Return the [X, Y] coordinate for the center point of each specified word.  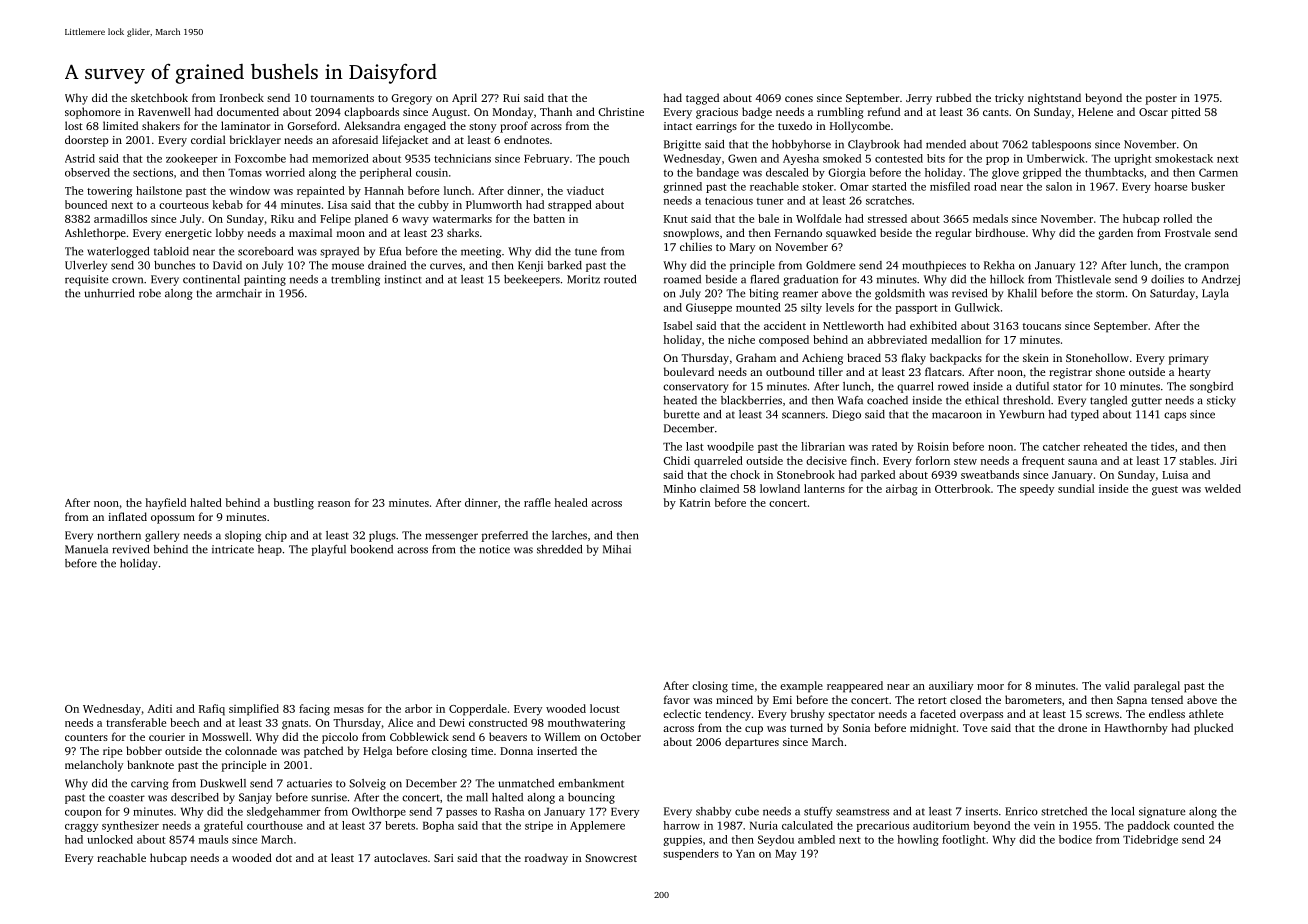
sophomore [93, 113]
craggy [81, 828]
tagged [702, 99]
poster [1161, 100]
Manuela [86, 549]
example [801, 687]
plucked [1213, 729]
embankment [591, 783]
